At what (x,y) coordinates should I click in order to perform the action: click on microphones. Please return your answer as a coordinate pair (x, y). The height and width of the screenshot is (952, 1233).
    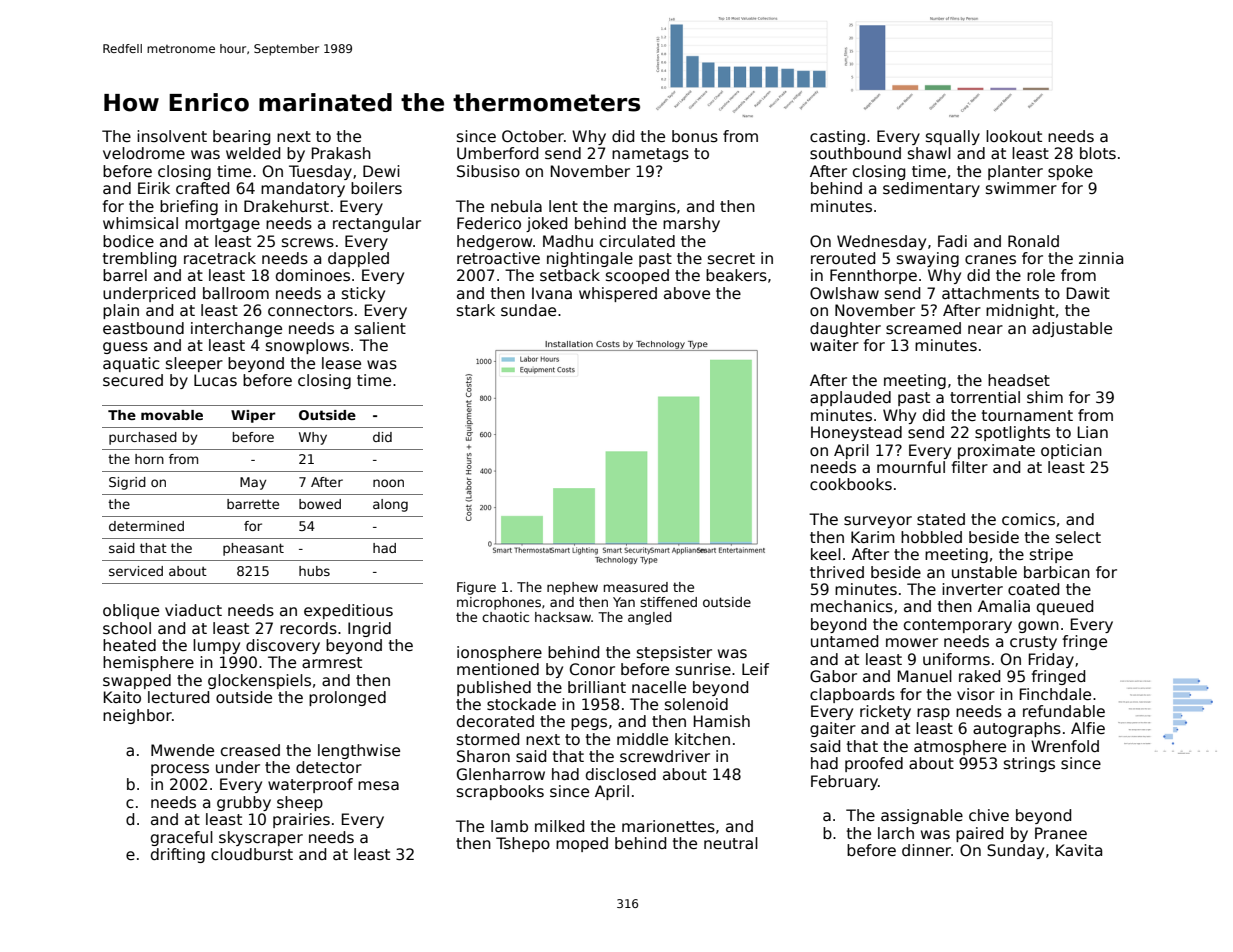
    Looking at the image, I should click on (499, 603).
